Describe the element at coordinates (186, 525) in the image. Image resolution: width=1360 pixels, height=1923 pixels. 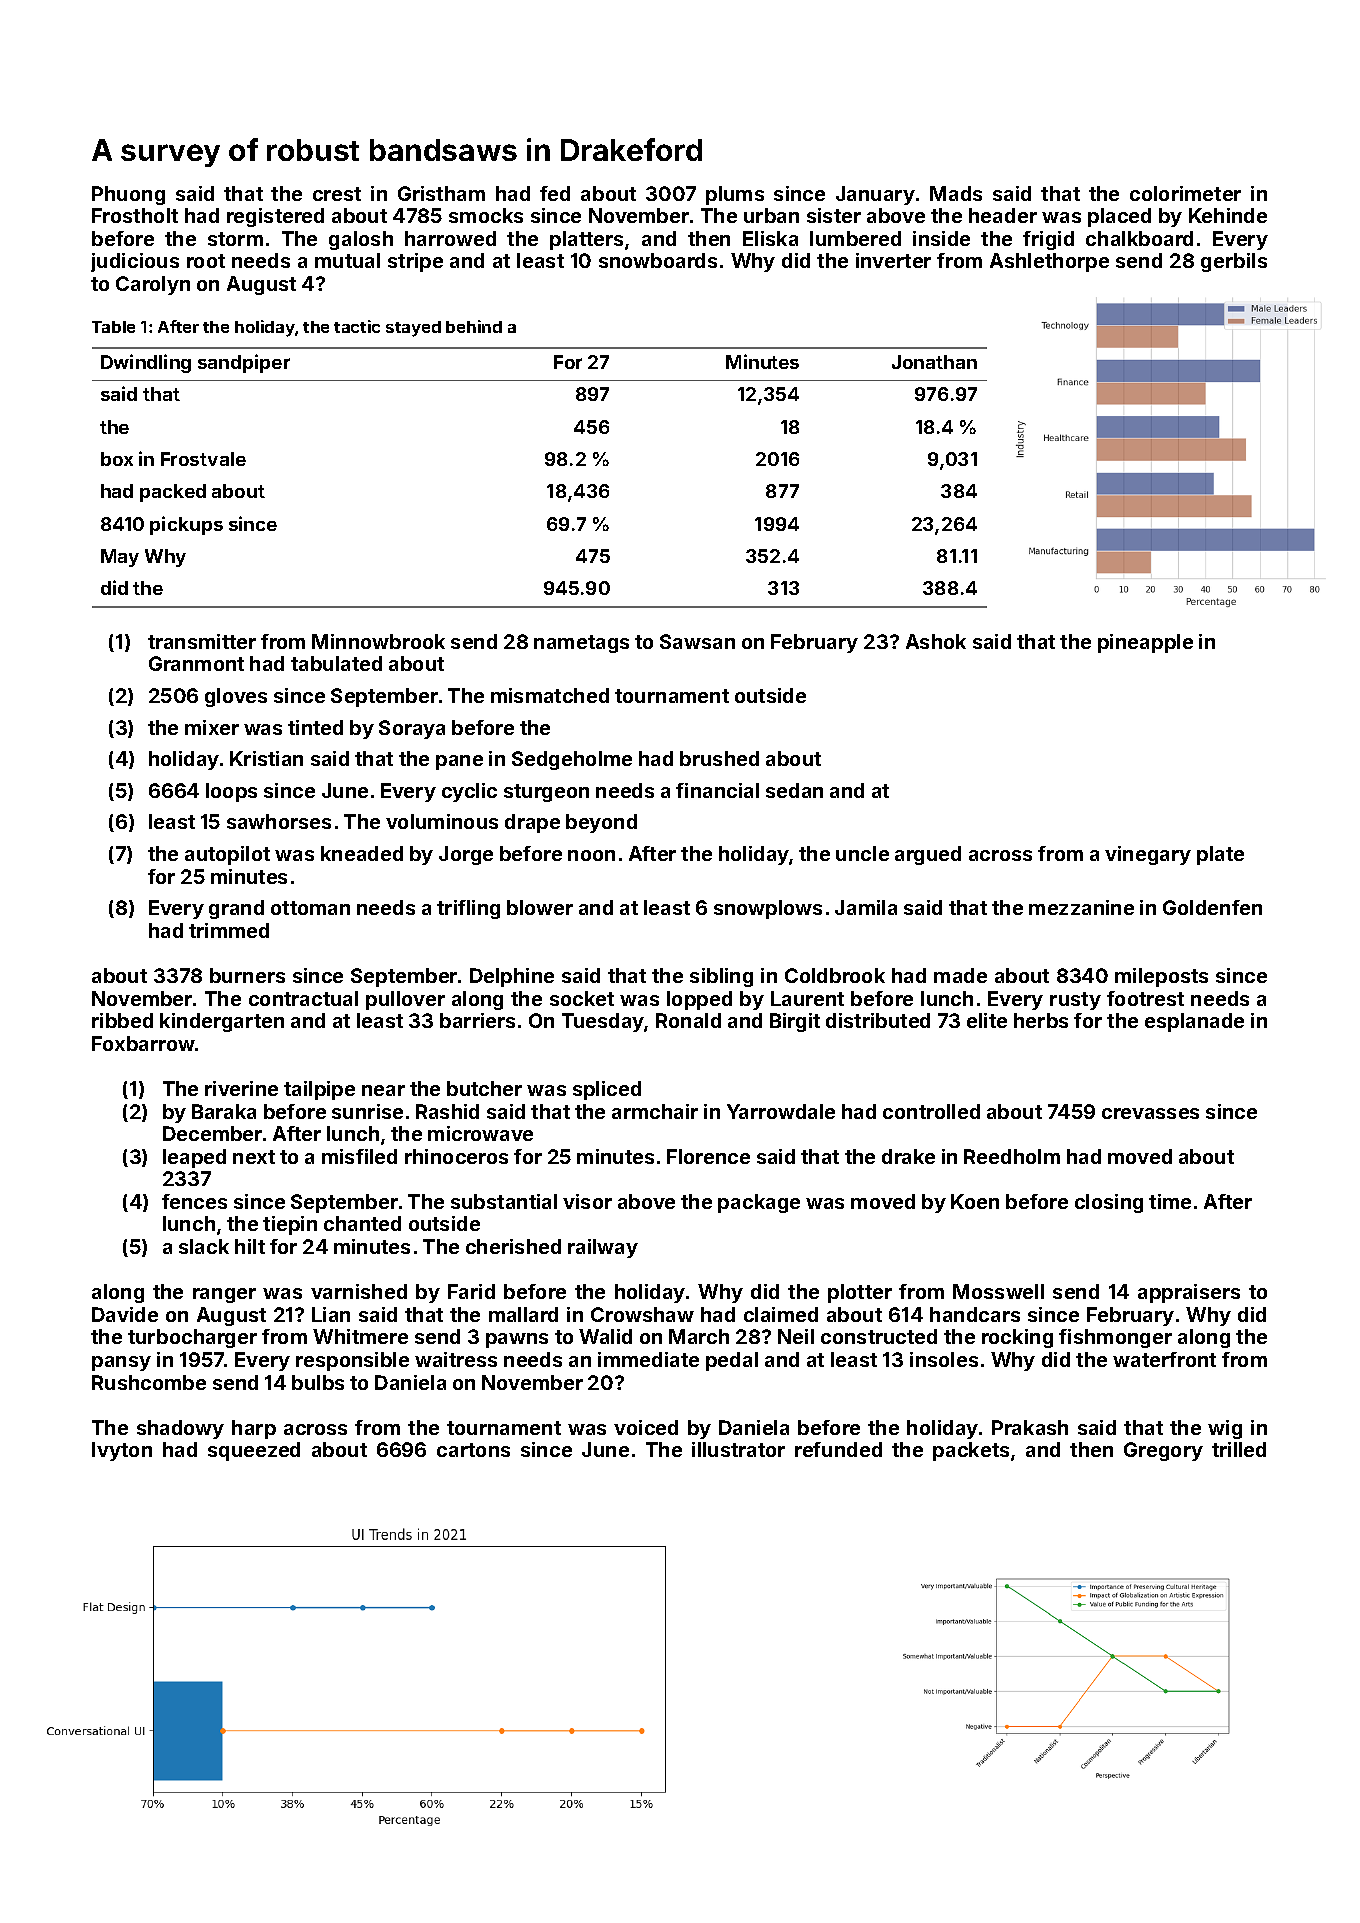
I see `pickups` at that location.
